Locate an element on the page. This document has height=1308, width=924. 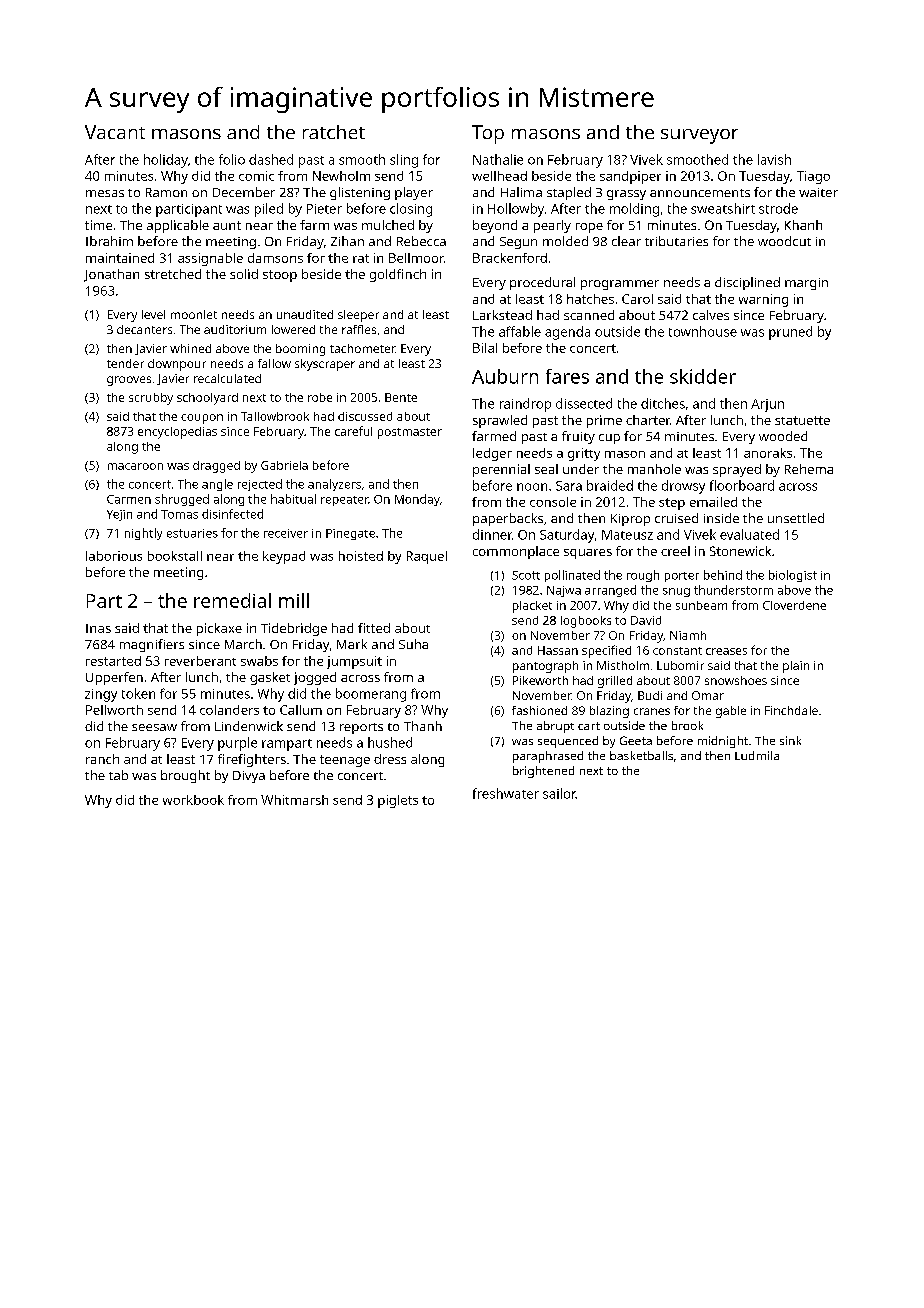
creases is located at coordinates (726, 651).
